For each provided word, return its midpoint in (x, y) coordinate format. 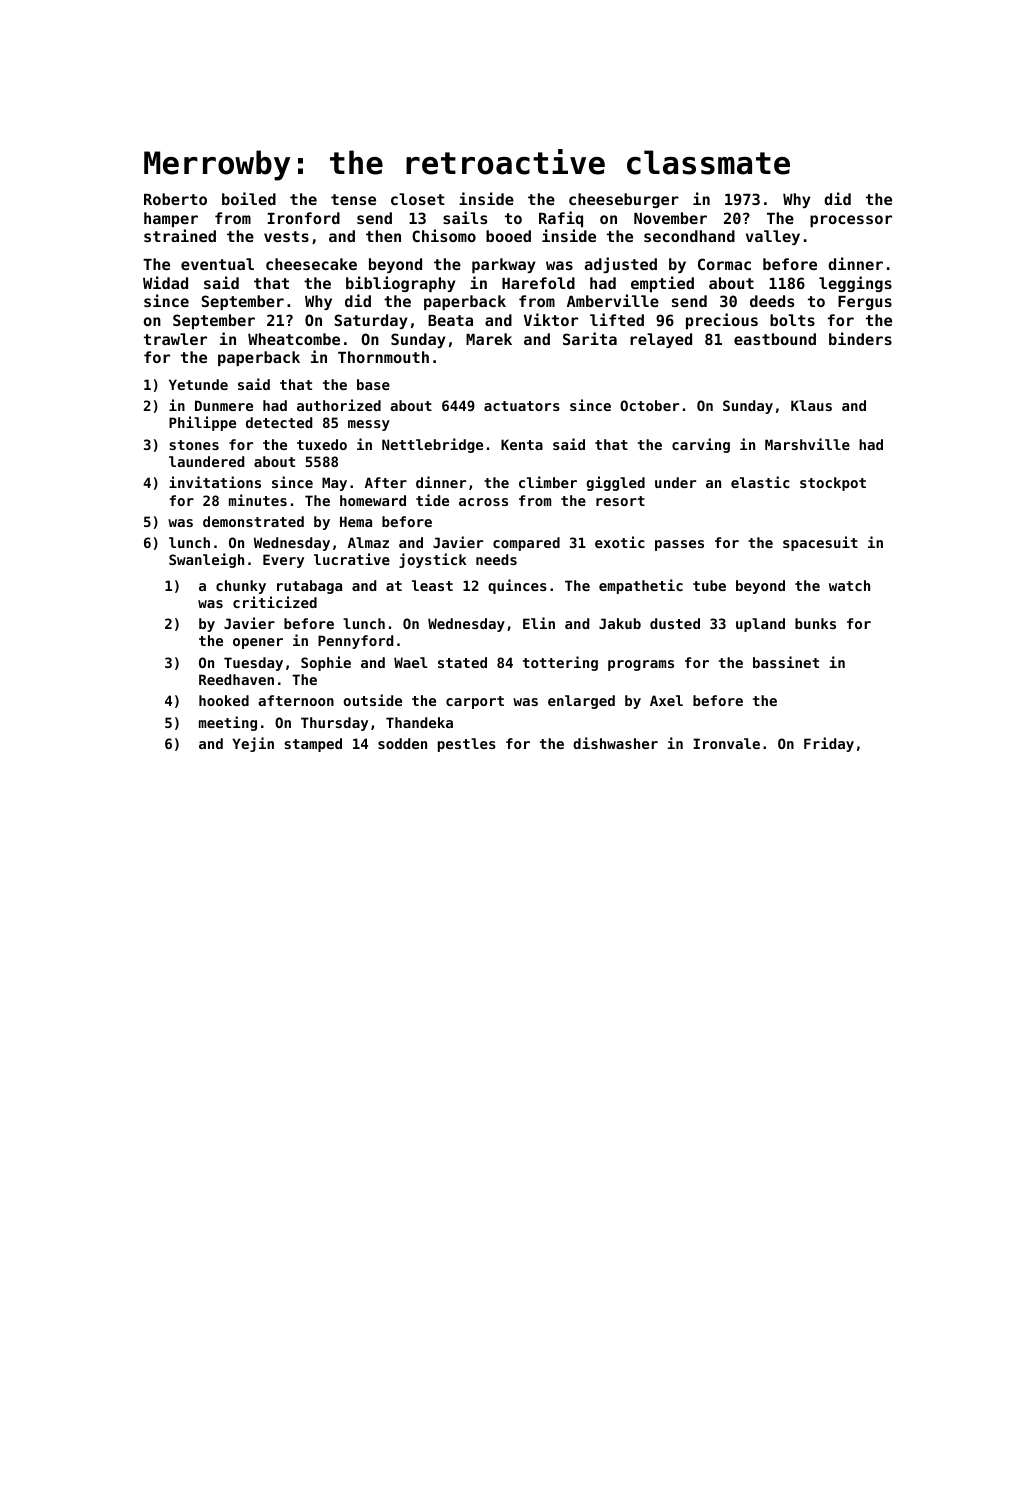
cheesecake (311, 264)
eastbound (775, 339)
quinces (517, 586)
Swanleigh (206, 560)
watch (849, 585)
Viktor (551, 319)
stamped (313, 745)
